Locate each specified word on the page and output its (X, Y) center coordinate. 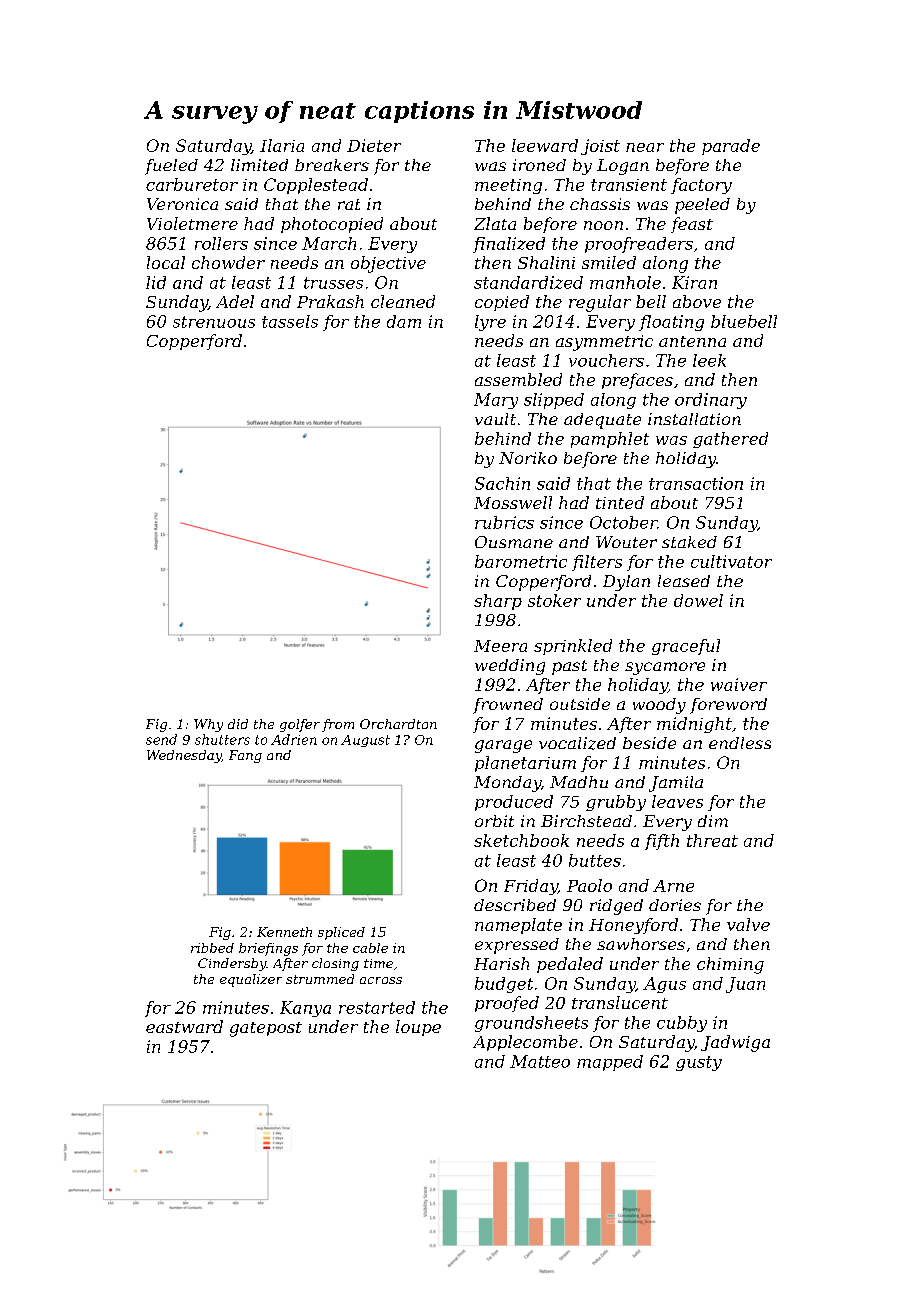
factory (701, 186)
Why (208, 725)
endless (740, 743)
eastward (184, 1026)
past (569, 667)
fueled (171, 167)
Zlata (495, 223)
